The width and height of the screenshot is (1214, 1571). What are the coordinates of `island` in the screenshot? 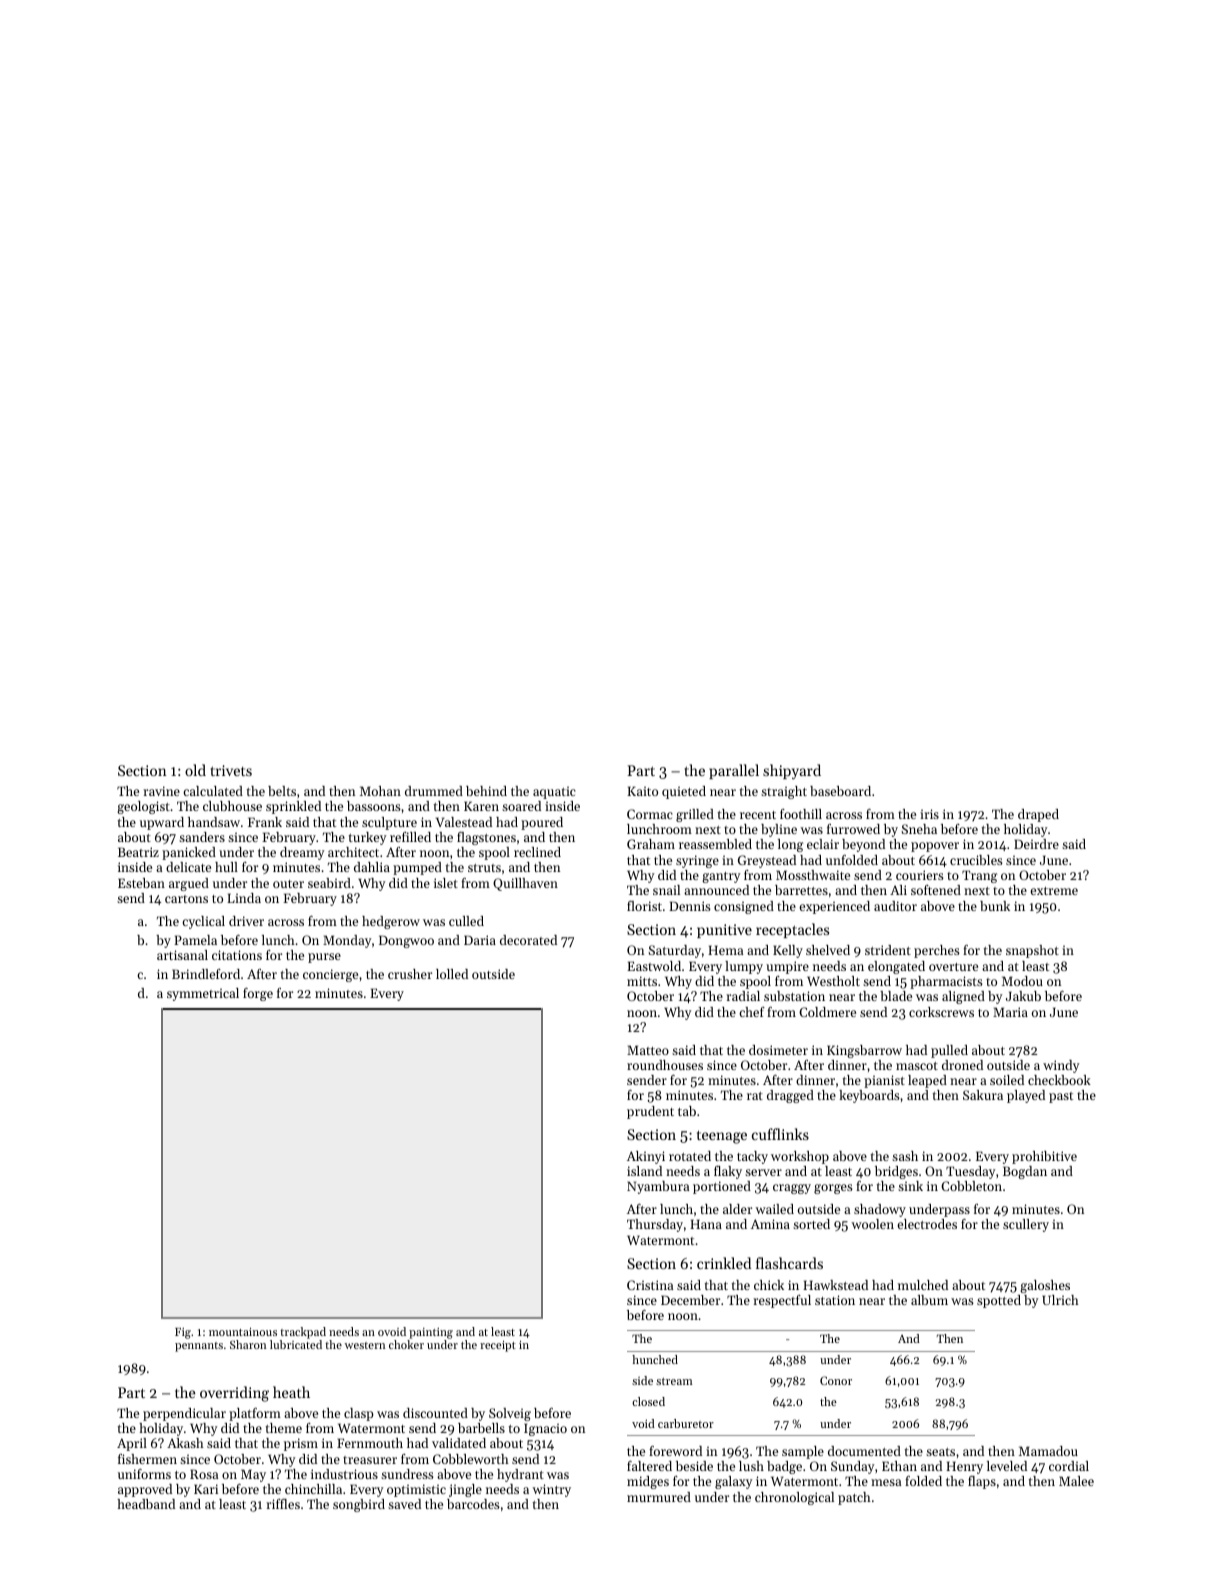 It's located at (644, 1171).
